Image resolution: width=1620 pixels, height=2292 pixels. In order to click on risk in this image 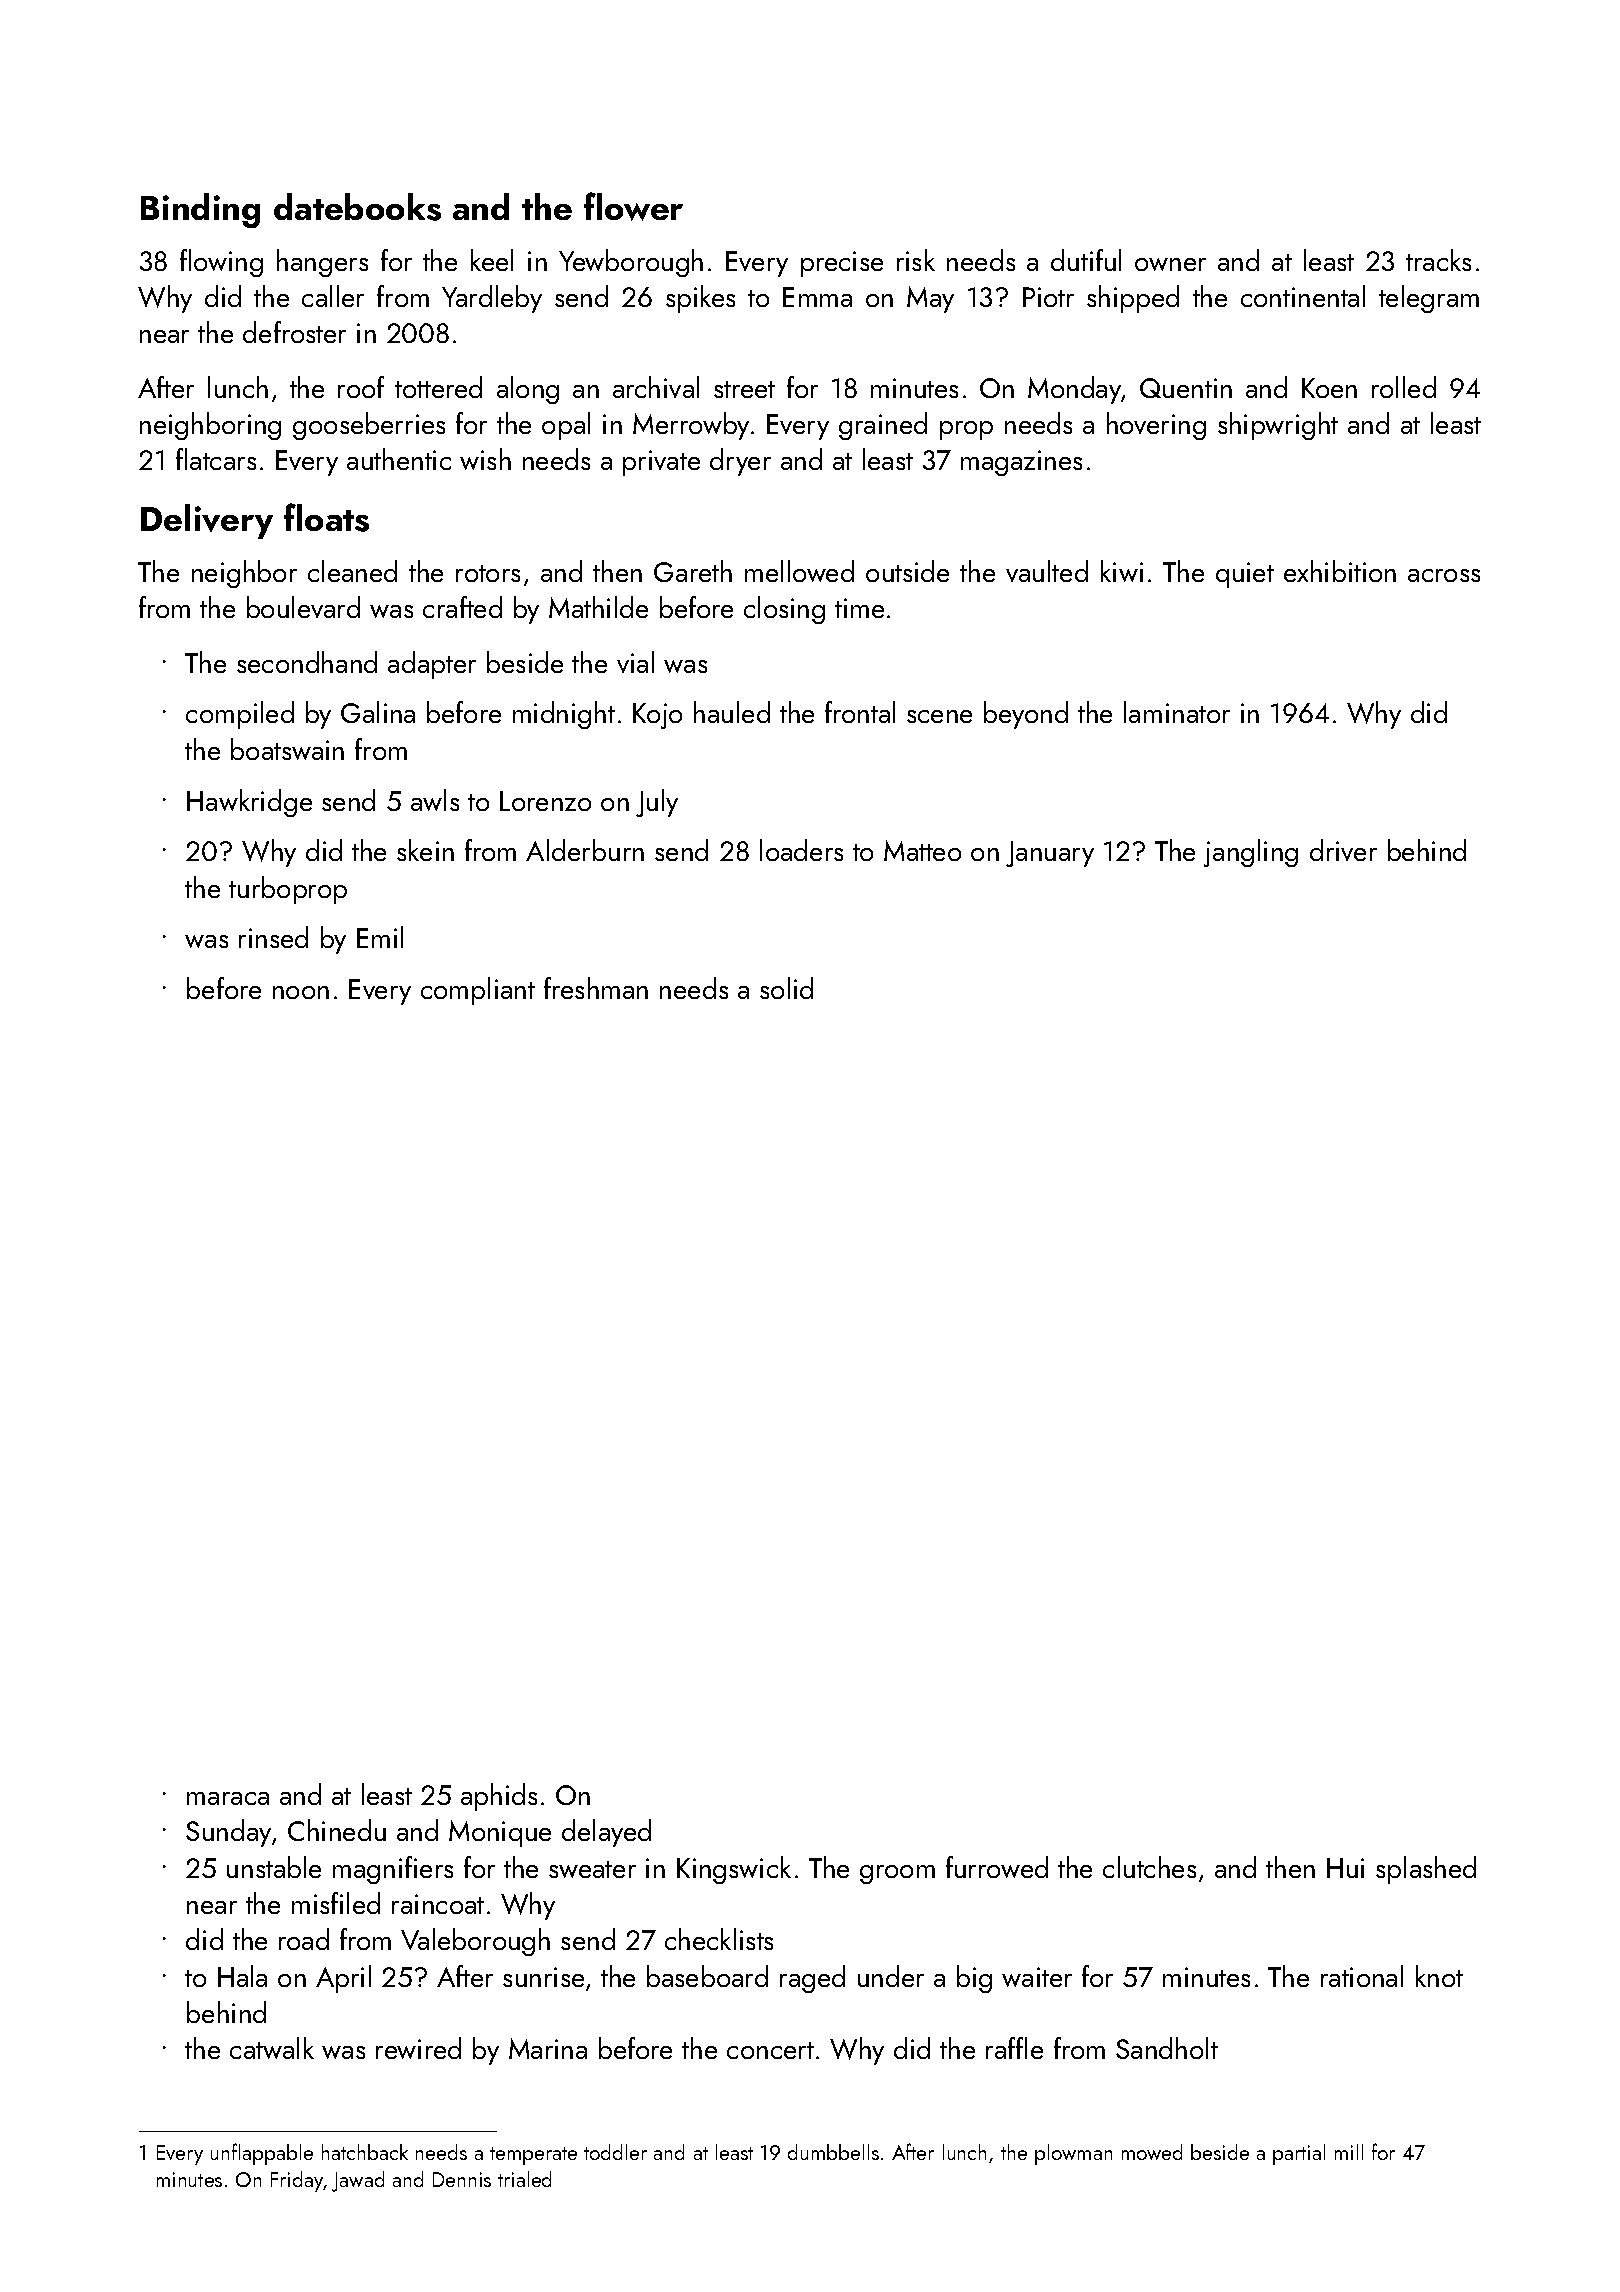, I will do `click(916, 260)`.
